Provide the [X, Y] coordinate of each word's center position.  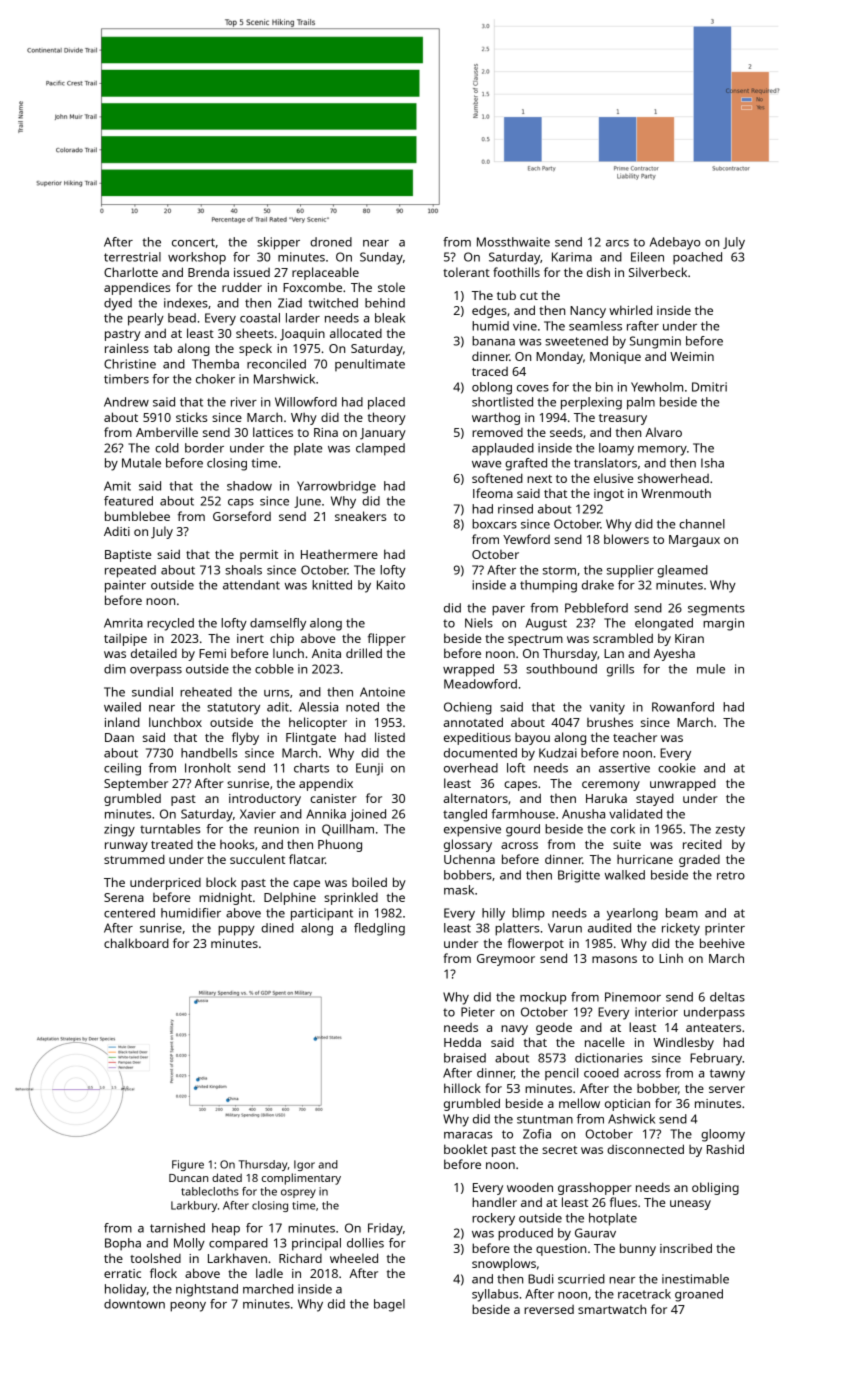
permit [259, 556]
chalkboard [136, 943]
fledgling [379, 929]
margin [723, 624]
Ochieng [468, 708]
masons [614, 959]
